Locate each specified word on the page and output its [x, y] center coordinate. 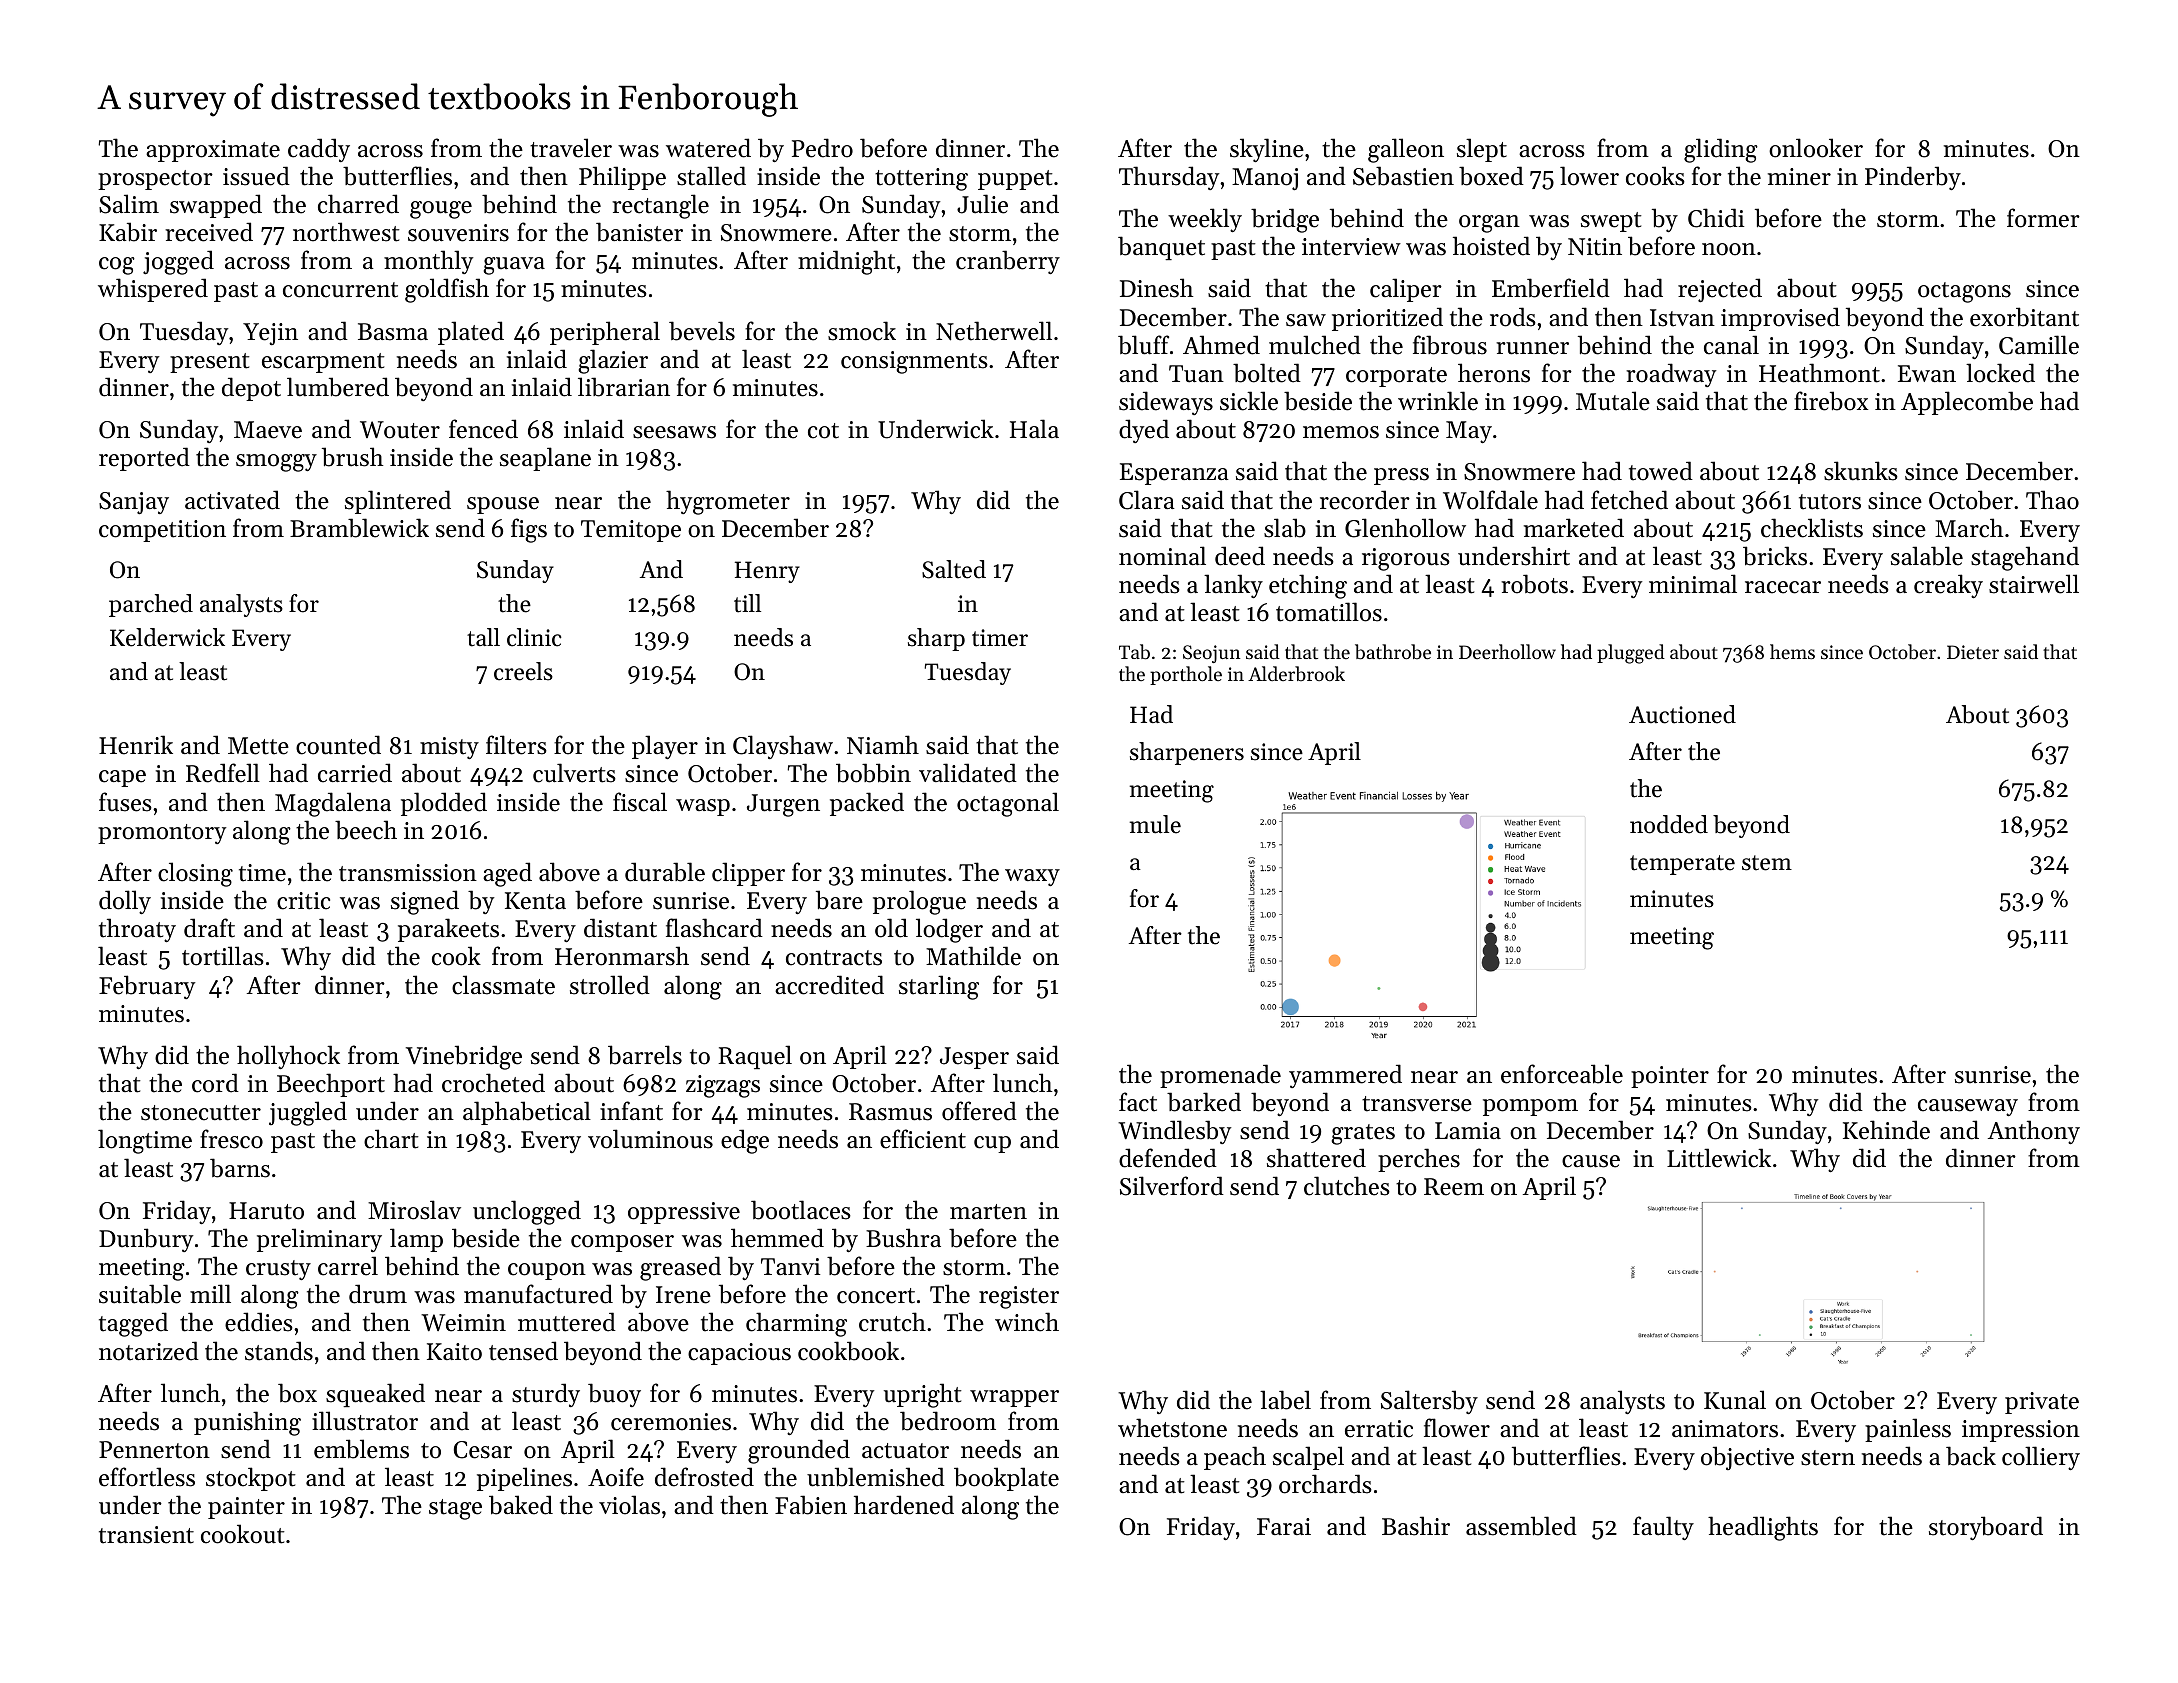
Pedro [822, 148]
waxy [1032, 877]
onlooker [1816, 148]
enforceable [1562, 1074]
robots [1534, 584]
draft [209, 928]
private [2042, 1403]
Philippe [622, 178]
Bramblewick [359, 528]
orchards [1325, 1484]
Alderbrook [1296, 673]
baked [521, 1505]
